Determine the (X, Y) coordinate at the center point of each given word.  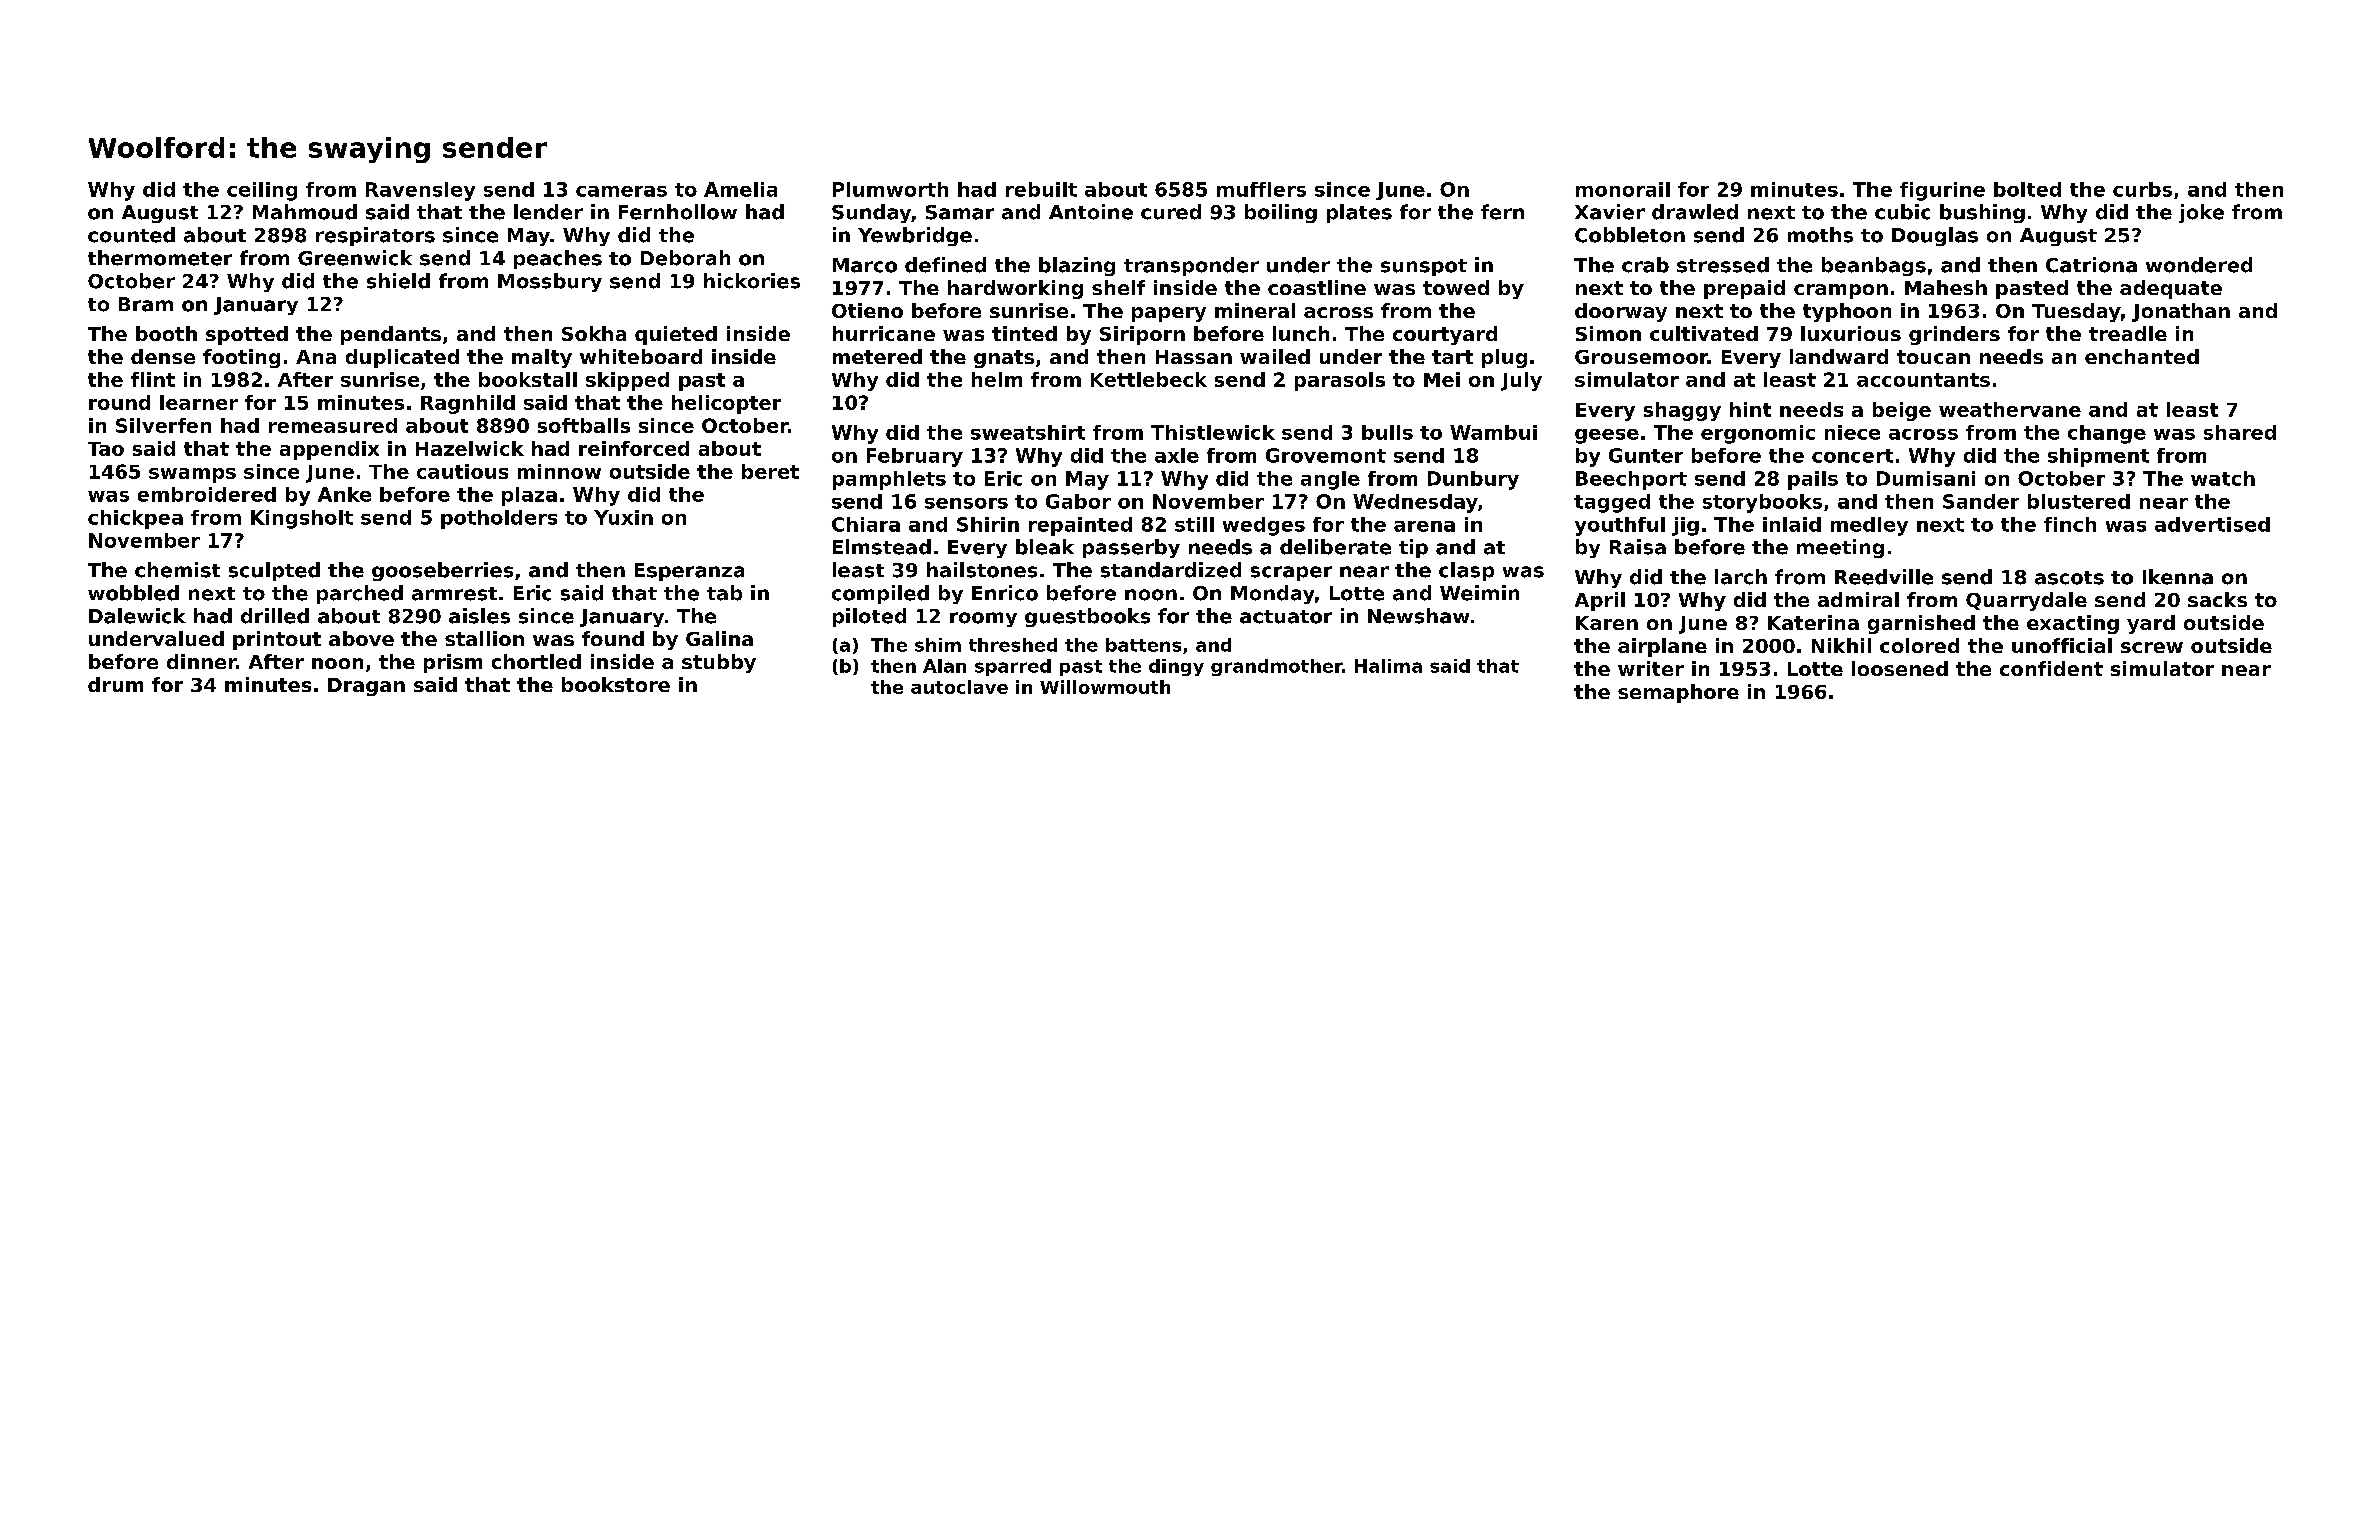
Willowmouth (1105, 687)
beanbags (1874, 266)
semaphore (1678, 693)
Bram (146, 304)
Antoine (1091, 212)
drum (115, 684)
